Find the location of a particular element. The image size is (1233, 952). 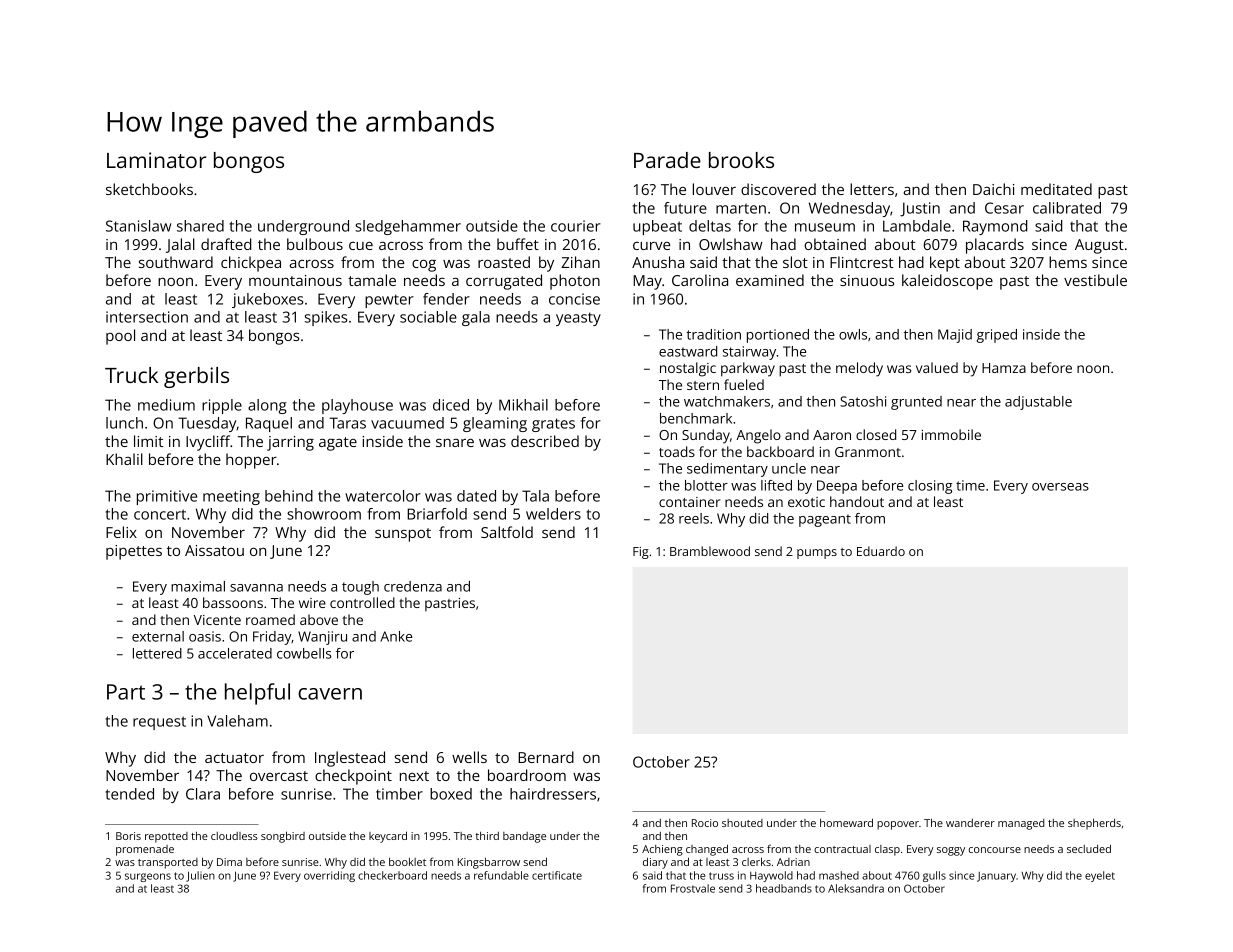

tended is located at coordinates (129, 794).
